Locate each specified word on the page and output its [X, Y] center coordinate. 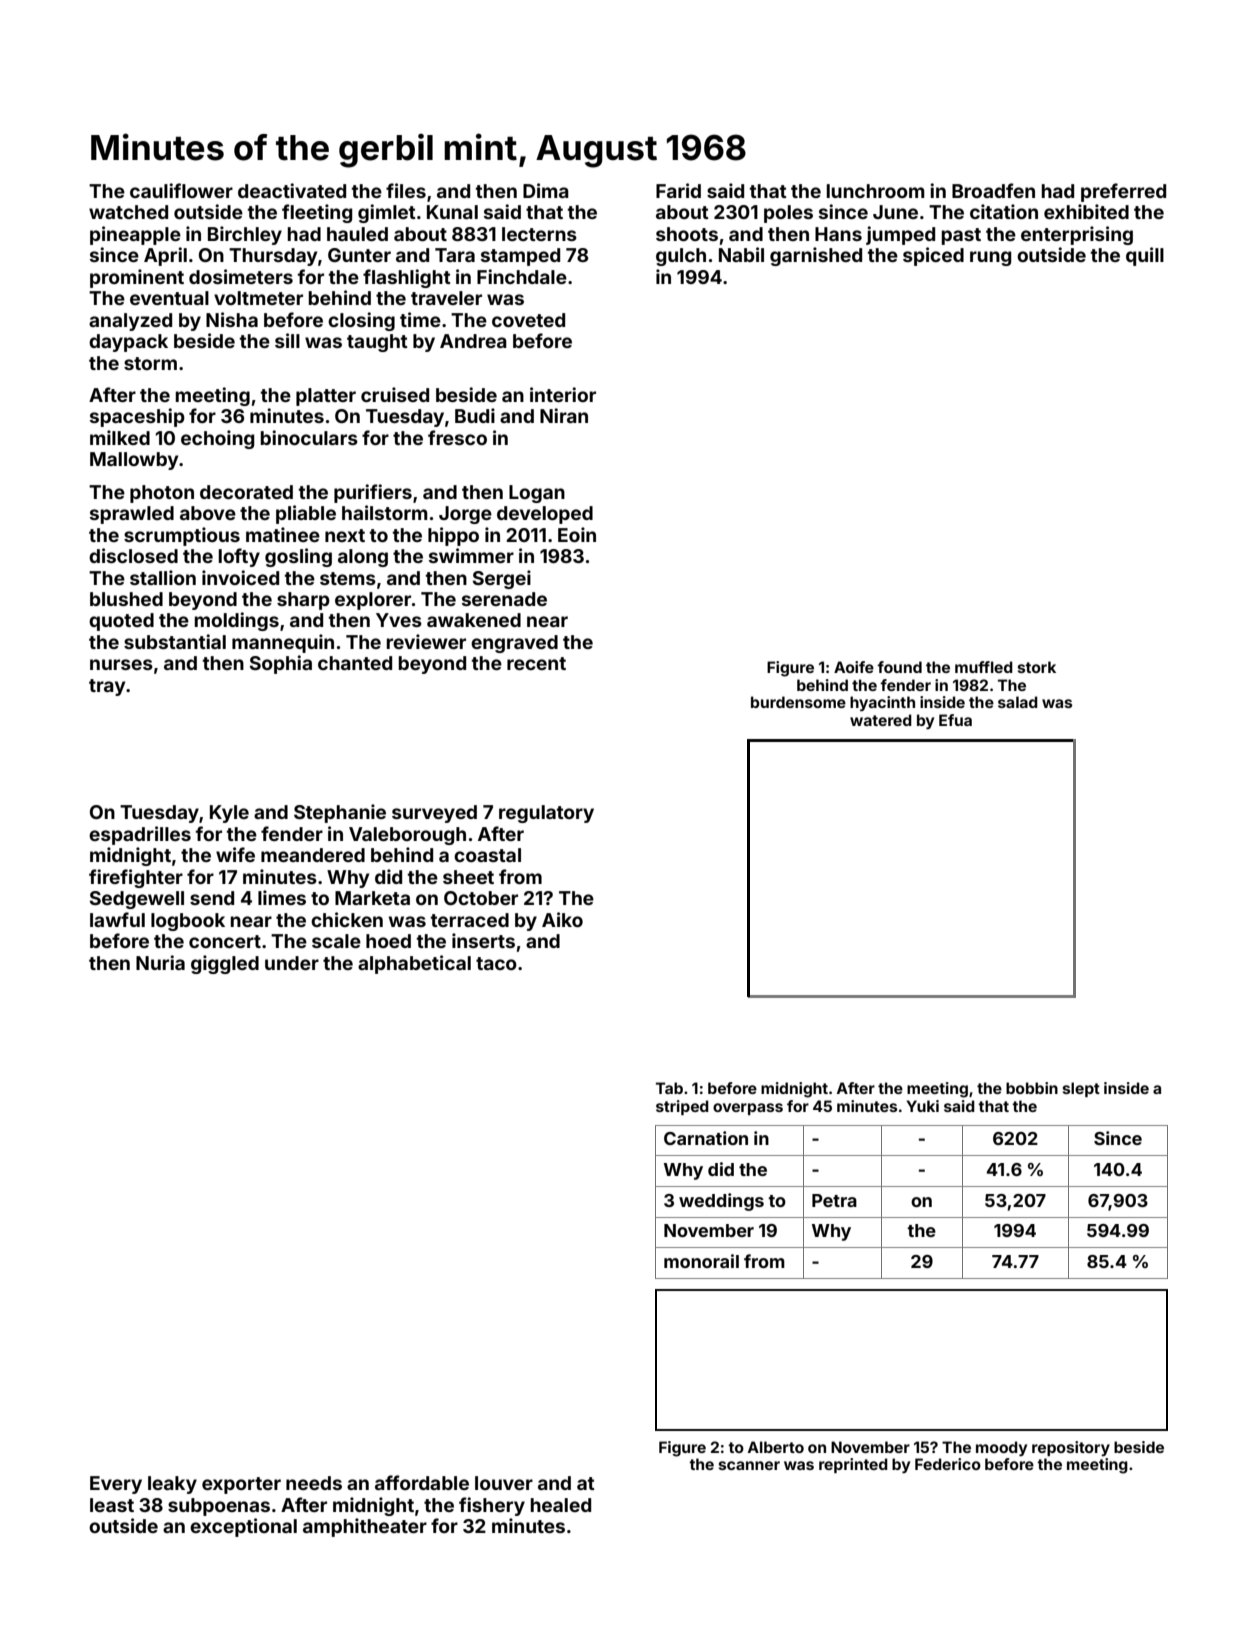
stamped [520, 257]
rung [990, 258]
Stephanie [340, 813]
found [899, 667]
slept [1081, 1089]
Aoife [854, 667]
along [363, 558]
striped [682, 1107]
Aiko [562, 919]
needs [314, 1483]
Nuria [160, 962]
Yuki [922, 1106]
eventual [169, 298]
